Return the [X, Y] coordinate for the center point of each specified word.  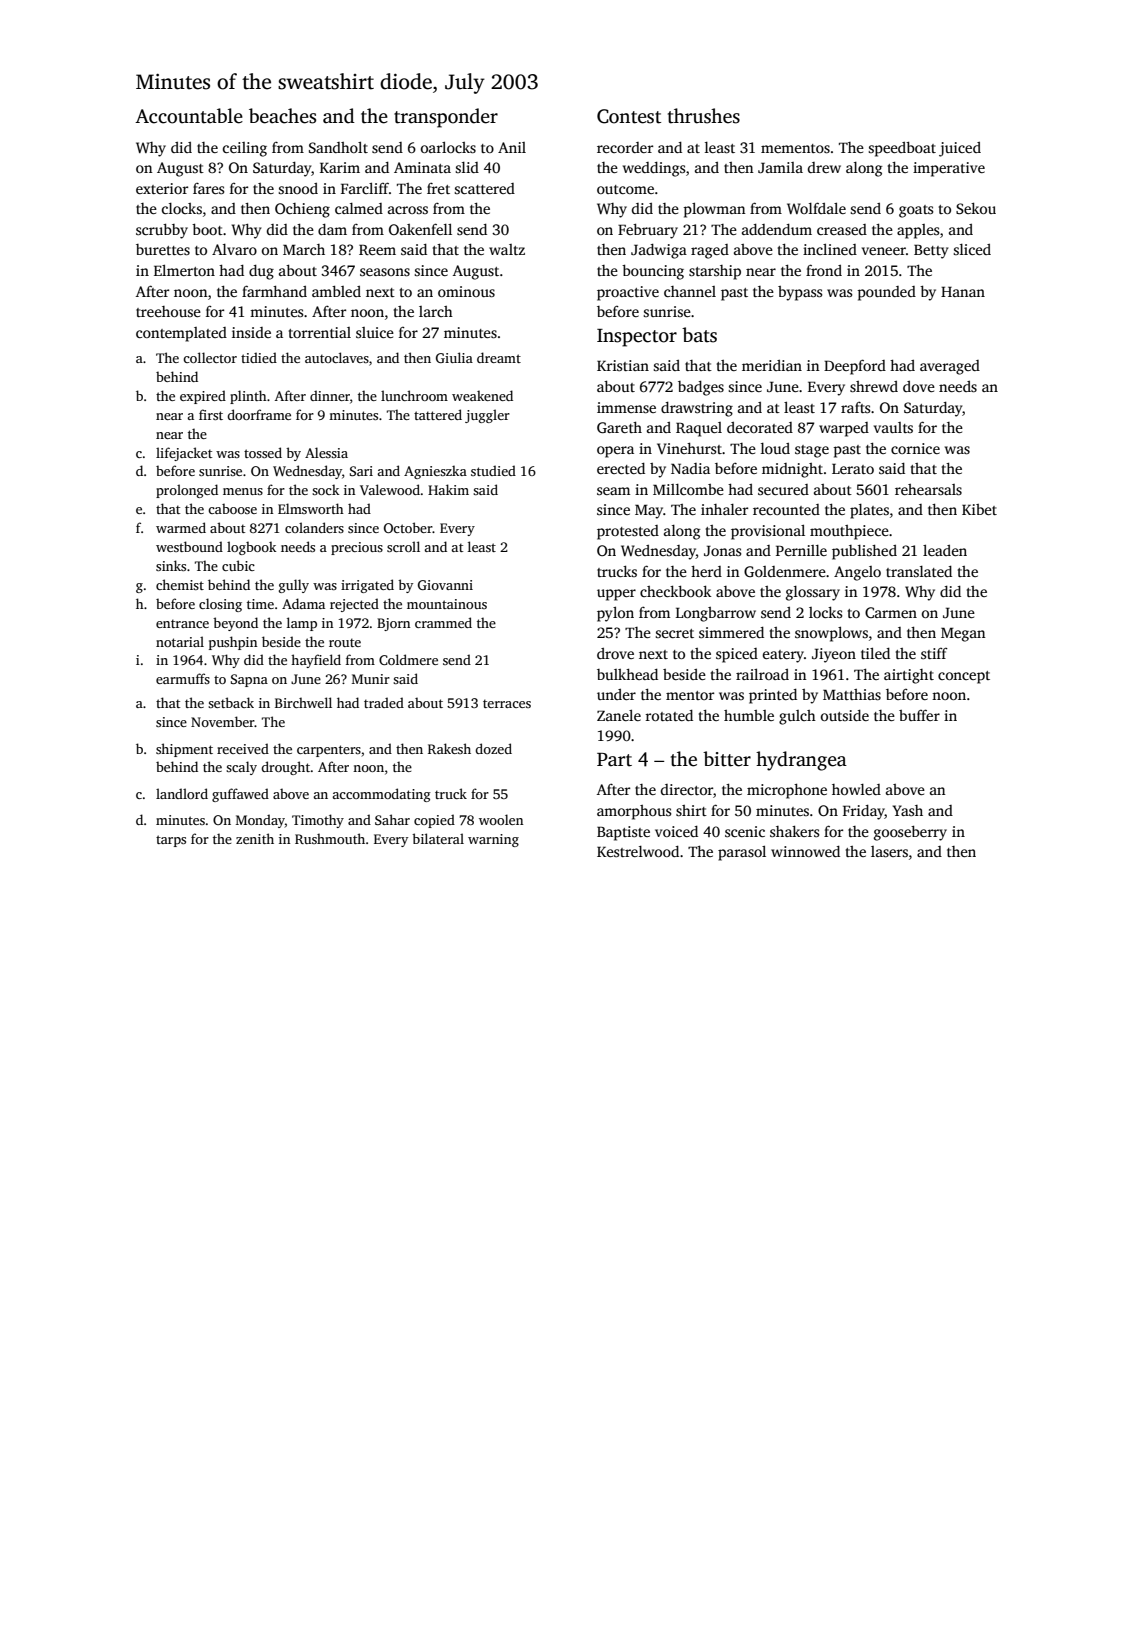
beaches [282, 116]
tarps [171, 841]
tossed [263, 452]
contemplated [181, 334]
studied [493, 470]
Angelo [857, 573]
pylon [615, 614]
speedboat [902, 149]
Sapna [249, 680]
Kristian [623, 365]
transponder [446, 118]
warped [844, 429]
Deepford [855, 367]
